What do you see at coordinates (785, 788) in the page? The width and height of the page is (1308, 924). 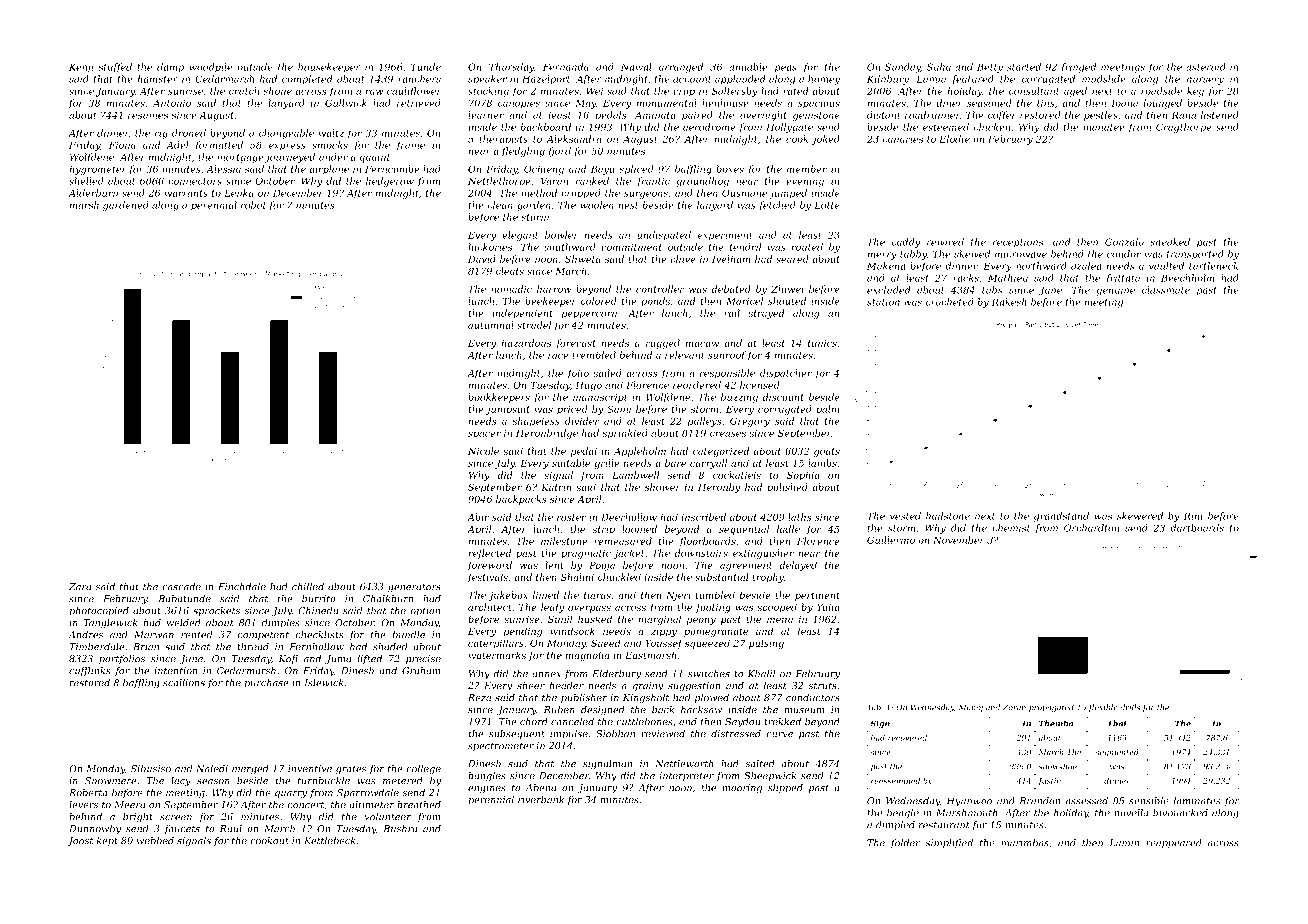 I see `slipped` at bounding box center [785, 788].
